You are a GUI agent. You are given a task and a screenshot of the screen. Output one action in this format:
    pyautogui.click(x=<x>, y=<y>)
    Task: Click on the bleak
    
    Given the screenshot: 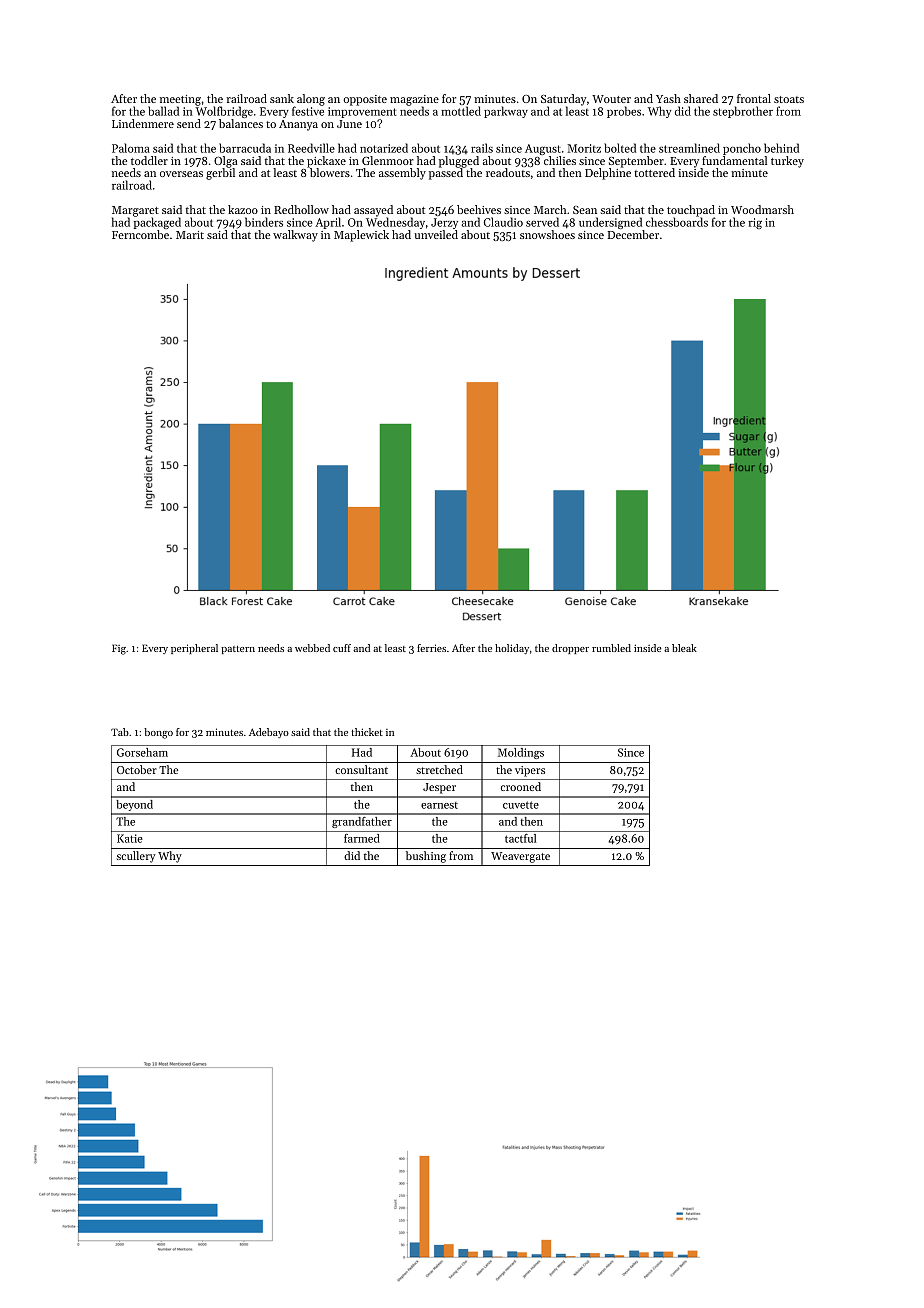 What is the action you would take?
    pyautogui.click(x=684, y=648)
